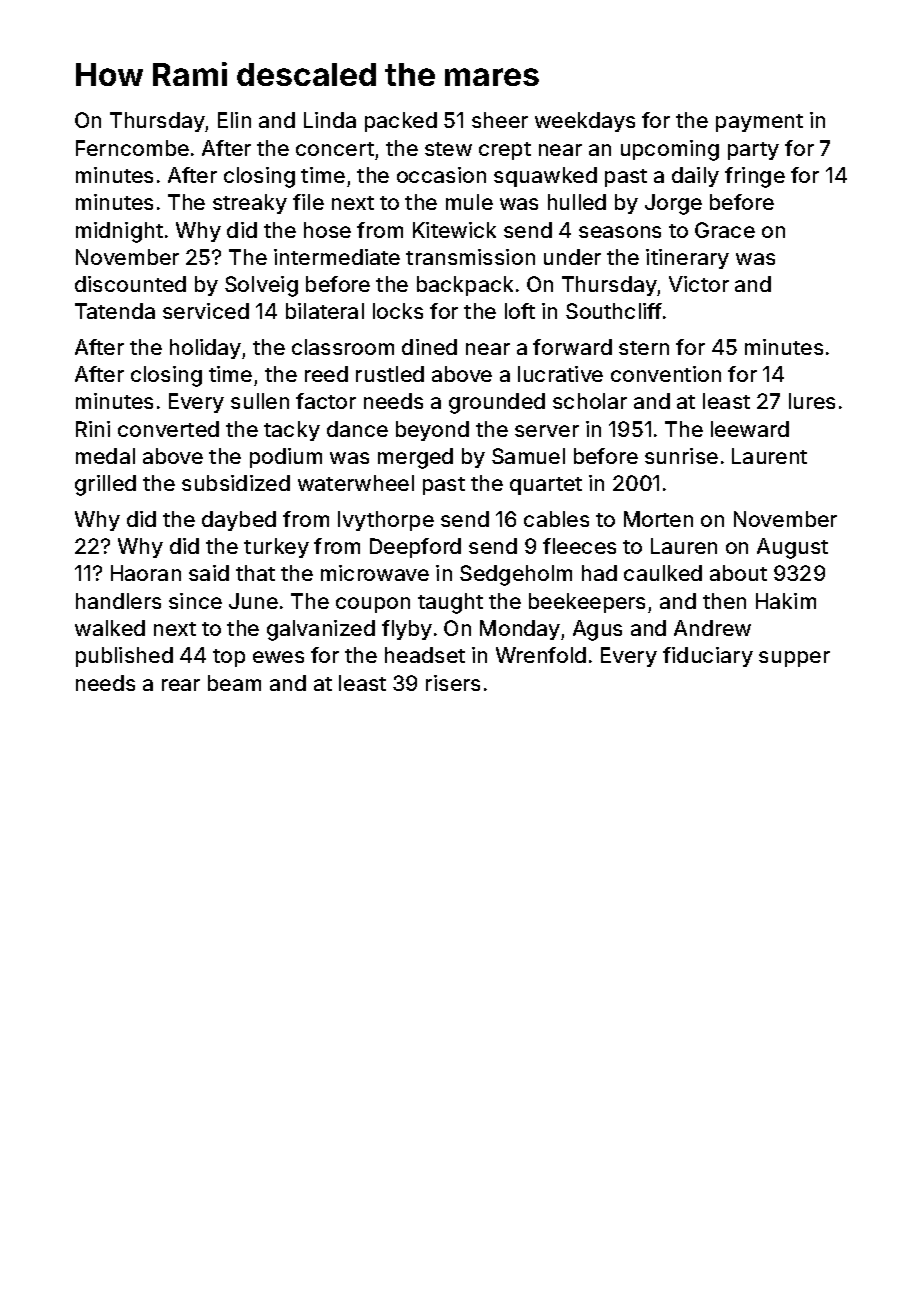 This page has height=1314, width=924. Describe the element at coordinates (470, 257) in the page. I see `transmission` at that location.
